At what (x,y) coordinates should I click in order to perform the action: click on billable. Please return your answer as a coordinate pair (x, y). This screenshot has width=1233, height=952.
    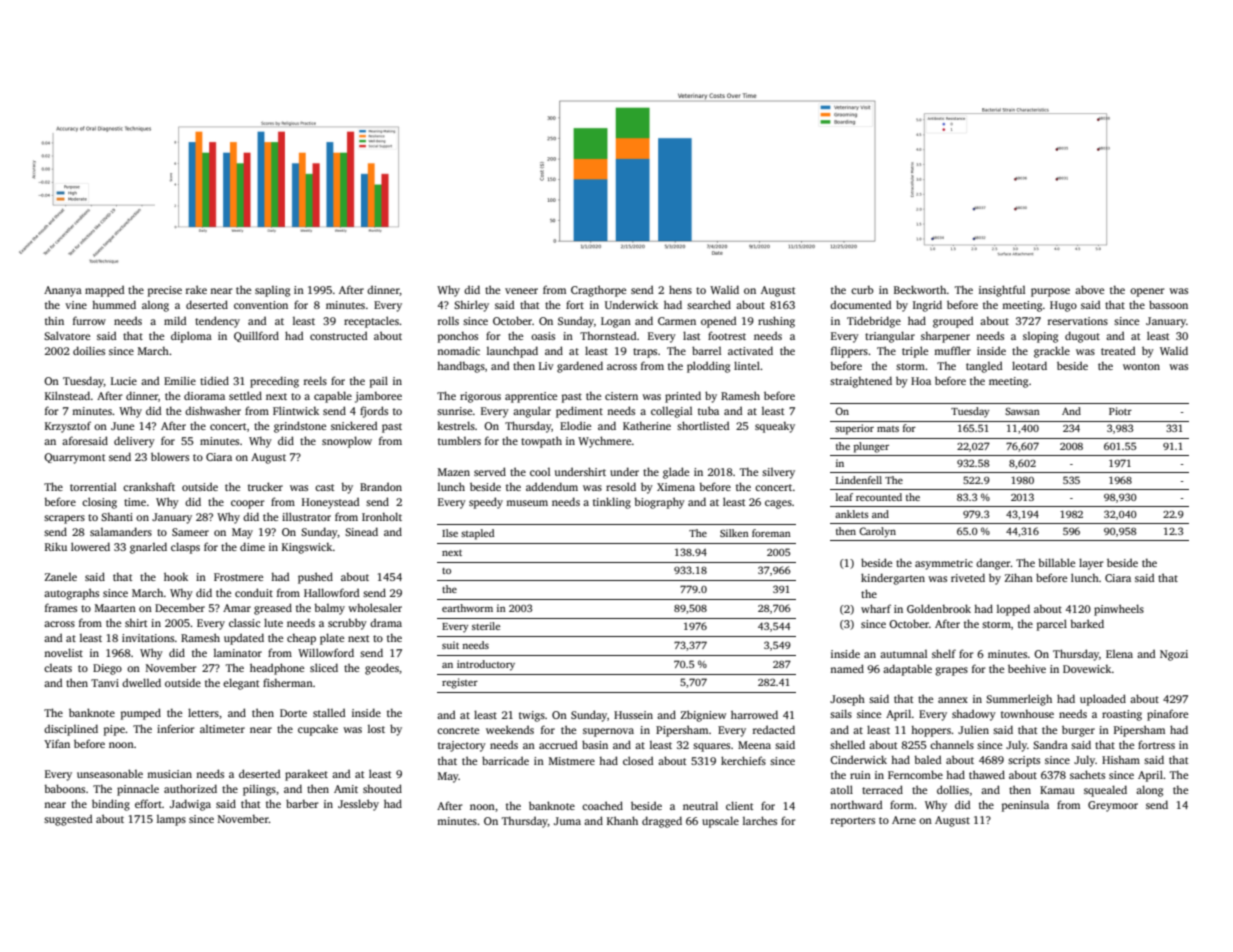
    Looking at the image, I should click on (1057, 562).
